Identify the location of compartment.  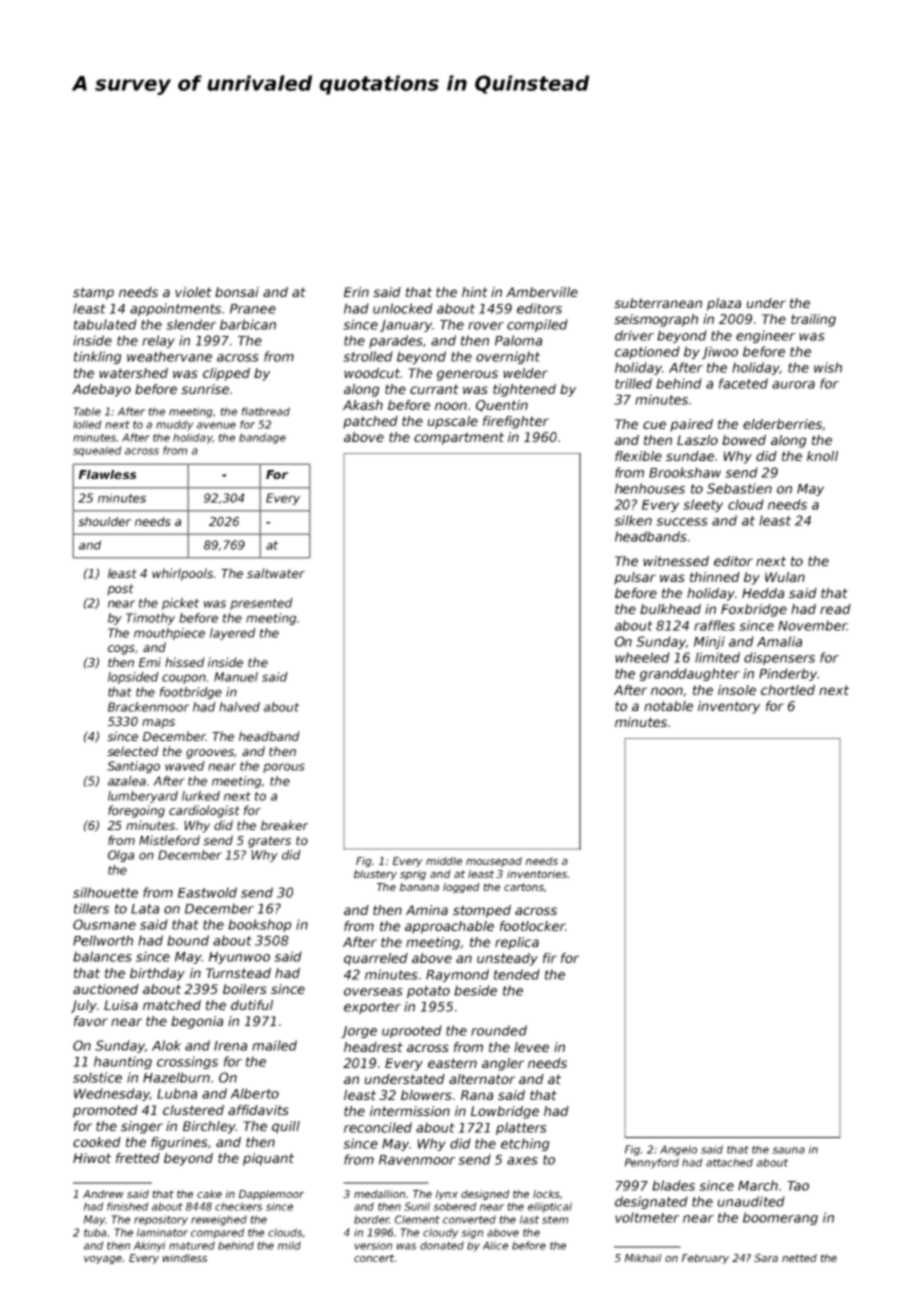
(459, 438).
